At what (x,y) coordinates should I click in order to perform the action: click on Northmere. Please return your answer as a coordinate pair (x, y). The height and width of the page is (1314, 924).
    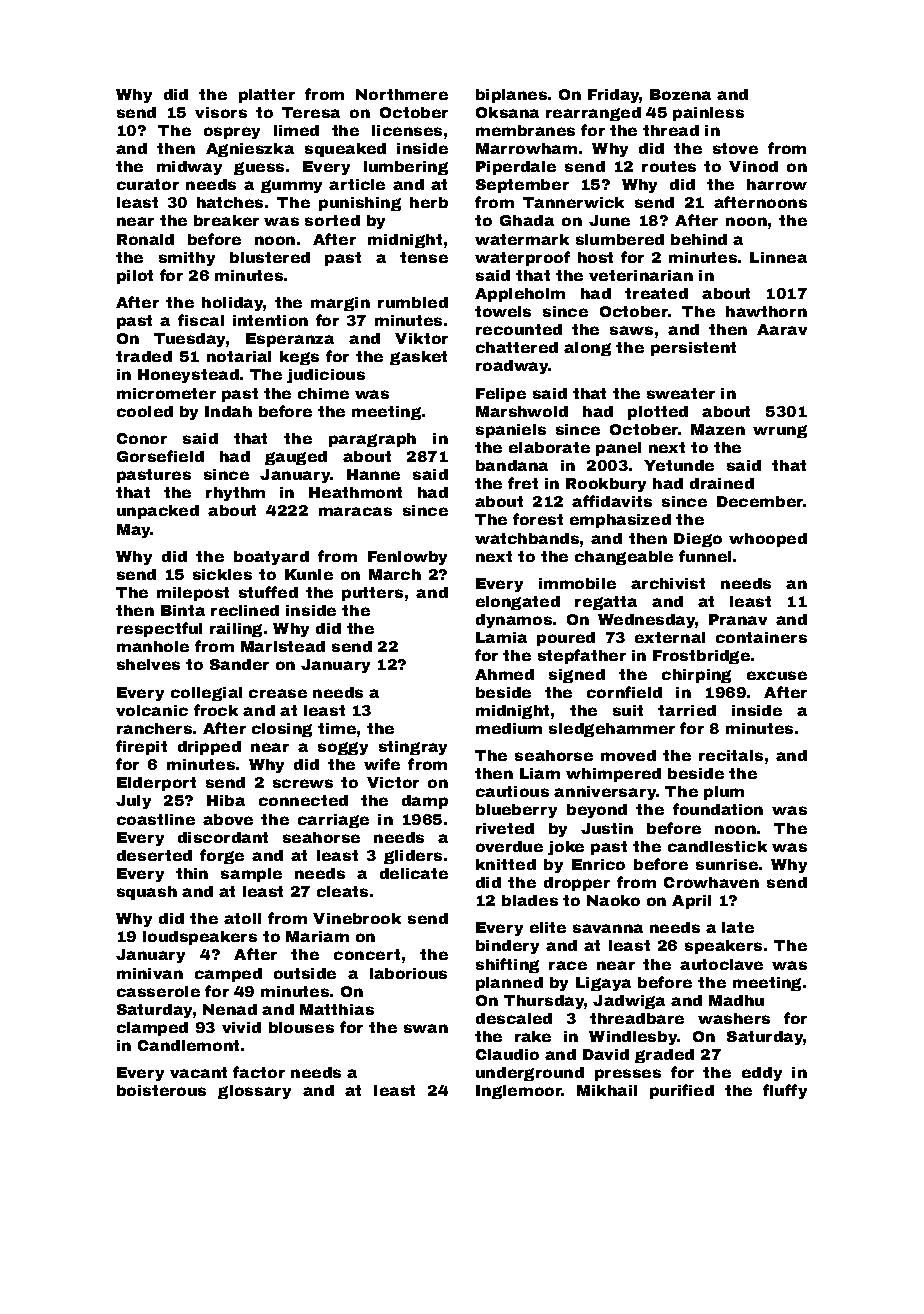
    Looking at the image, I should click on (402, 94).
